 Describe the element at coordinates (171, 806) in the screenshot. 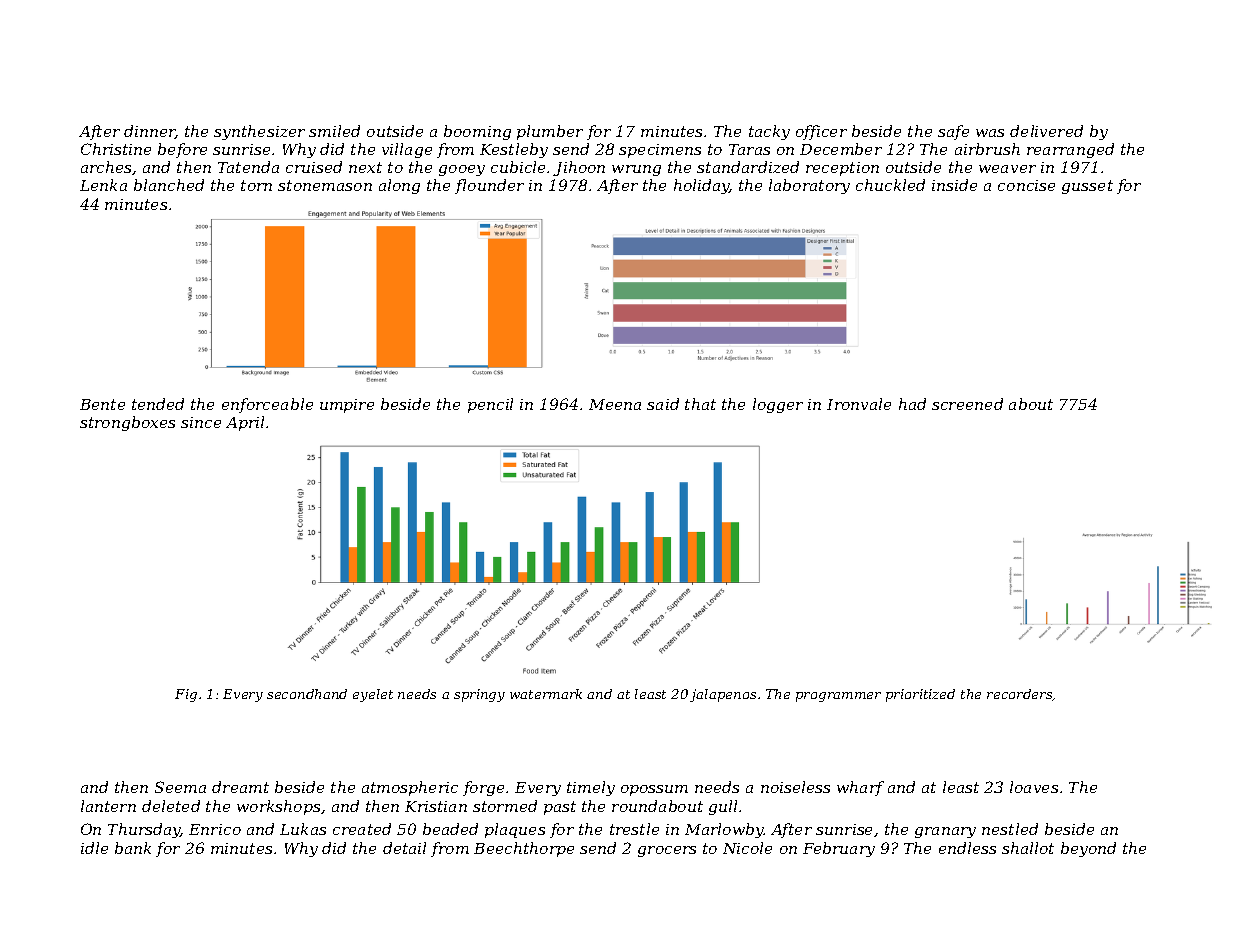

I see `deleted` at that location.
